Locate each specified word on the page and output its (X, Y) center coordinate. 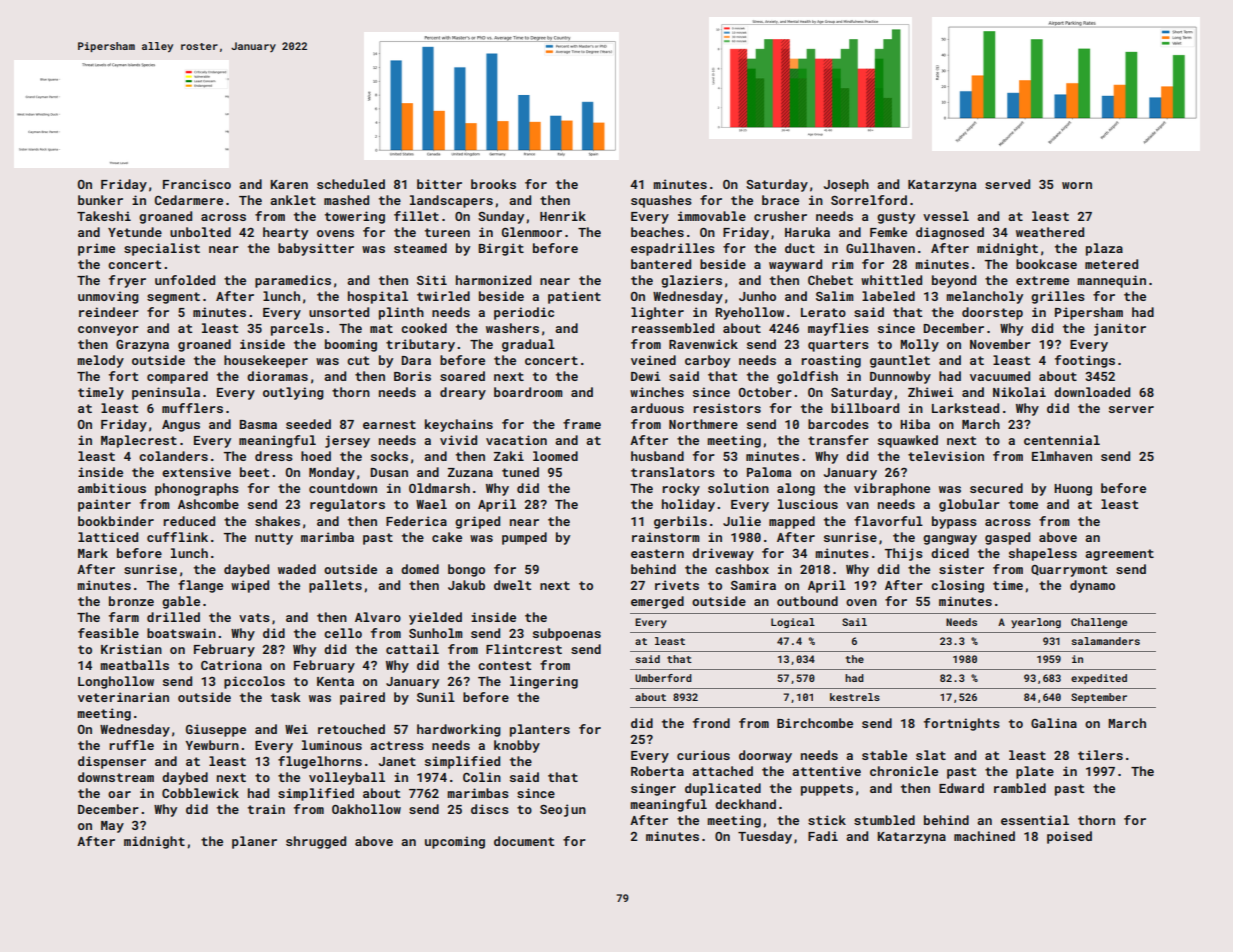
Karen (289, 184)
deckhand (745, 804)
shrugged (316, 842)
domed (420, 569)
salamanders (1105, 641)
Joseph (846, 185)
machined (984, 836)
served (1007, 184)
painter (104, 505)
